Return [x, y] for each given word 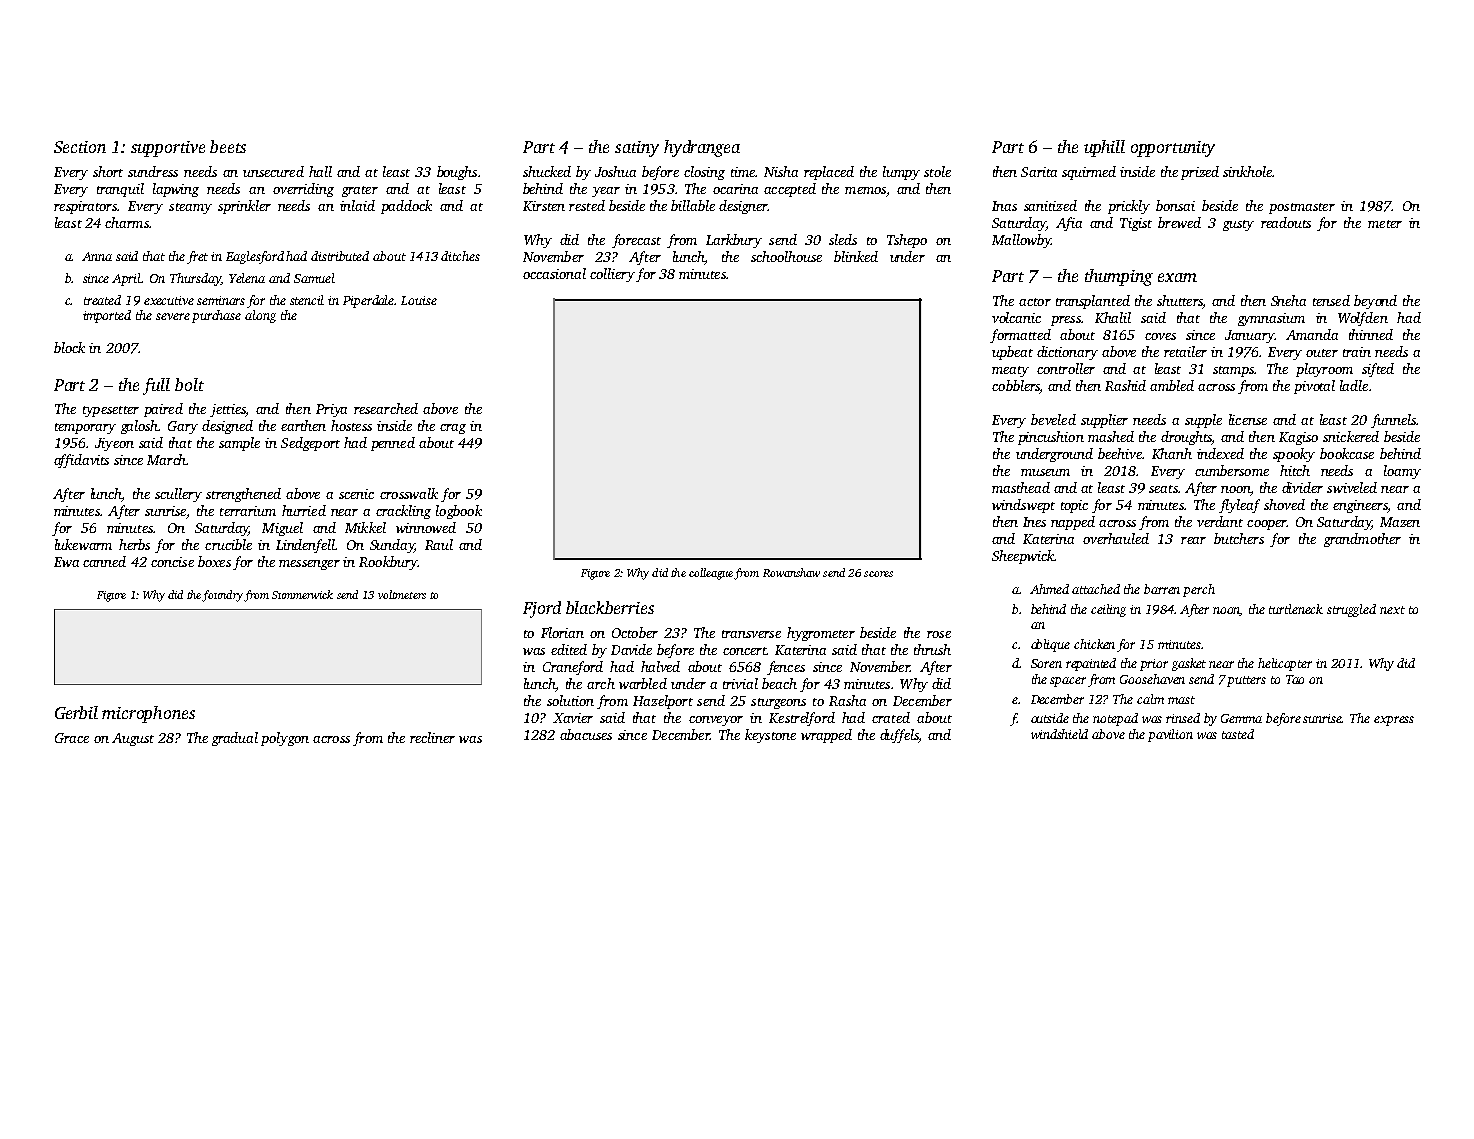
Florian [562, 632]
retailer [1185, 351]
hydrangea [702, 148]
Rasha [847, 700]
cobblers [1016, 387]
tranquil [120, 190]
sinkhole [1247, 171]
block [69, 347]
